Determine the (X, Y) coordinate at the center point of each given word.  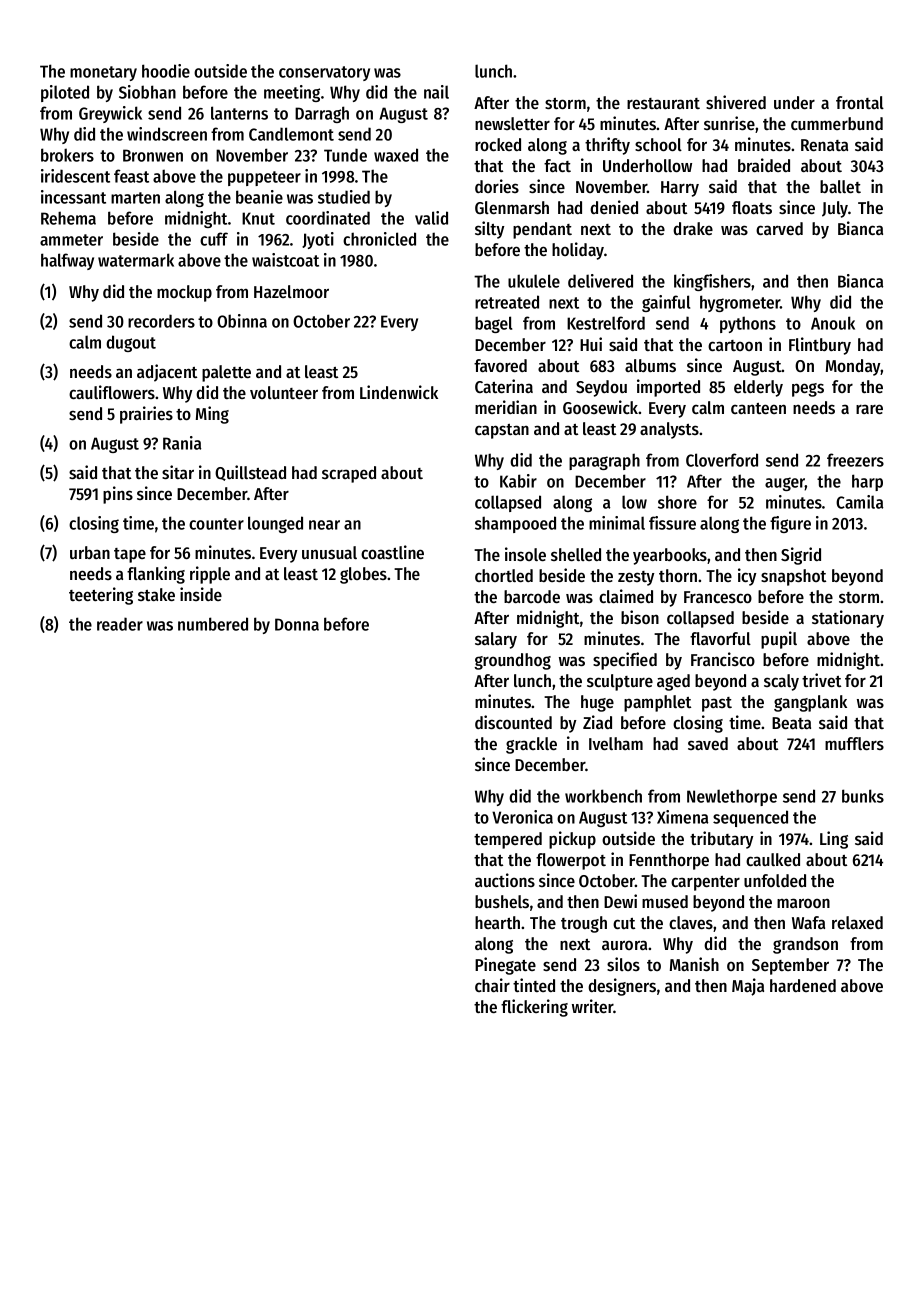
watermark (136, 260)
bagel (493, 324)
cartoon (735, 345)
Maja (748, 987)
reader (120, 624)
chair (492, 985)
